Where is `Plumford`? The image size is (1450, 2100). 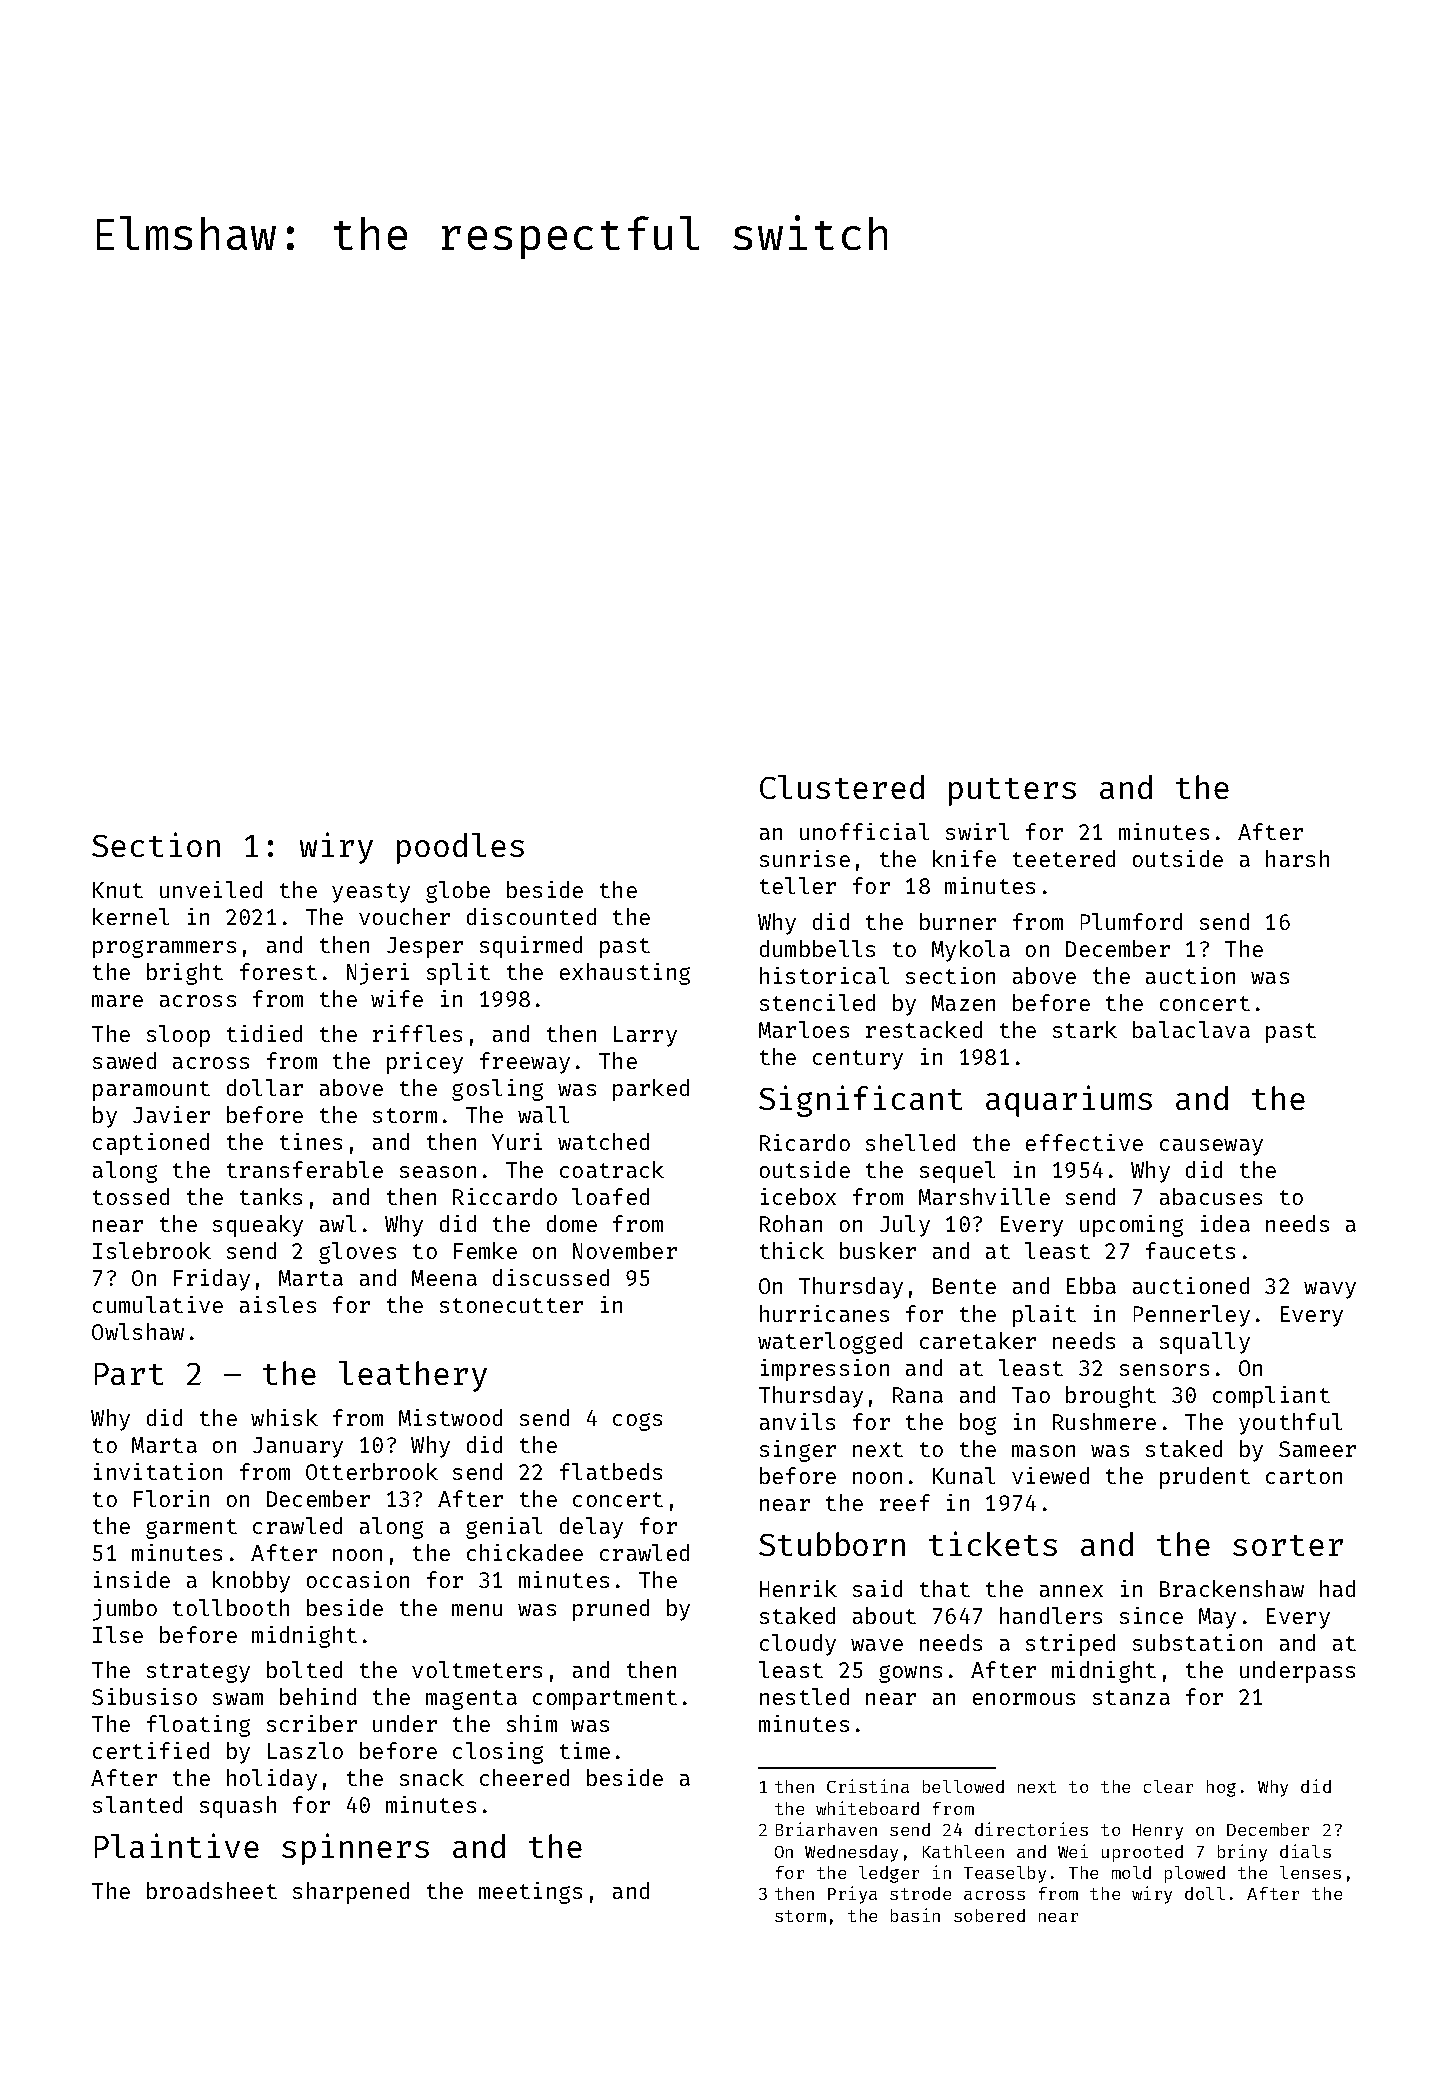
Plumford is located at coordinates (1131, 921).
